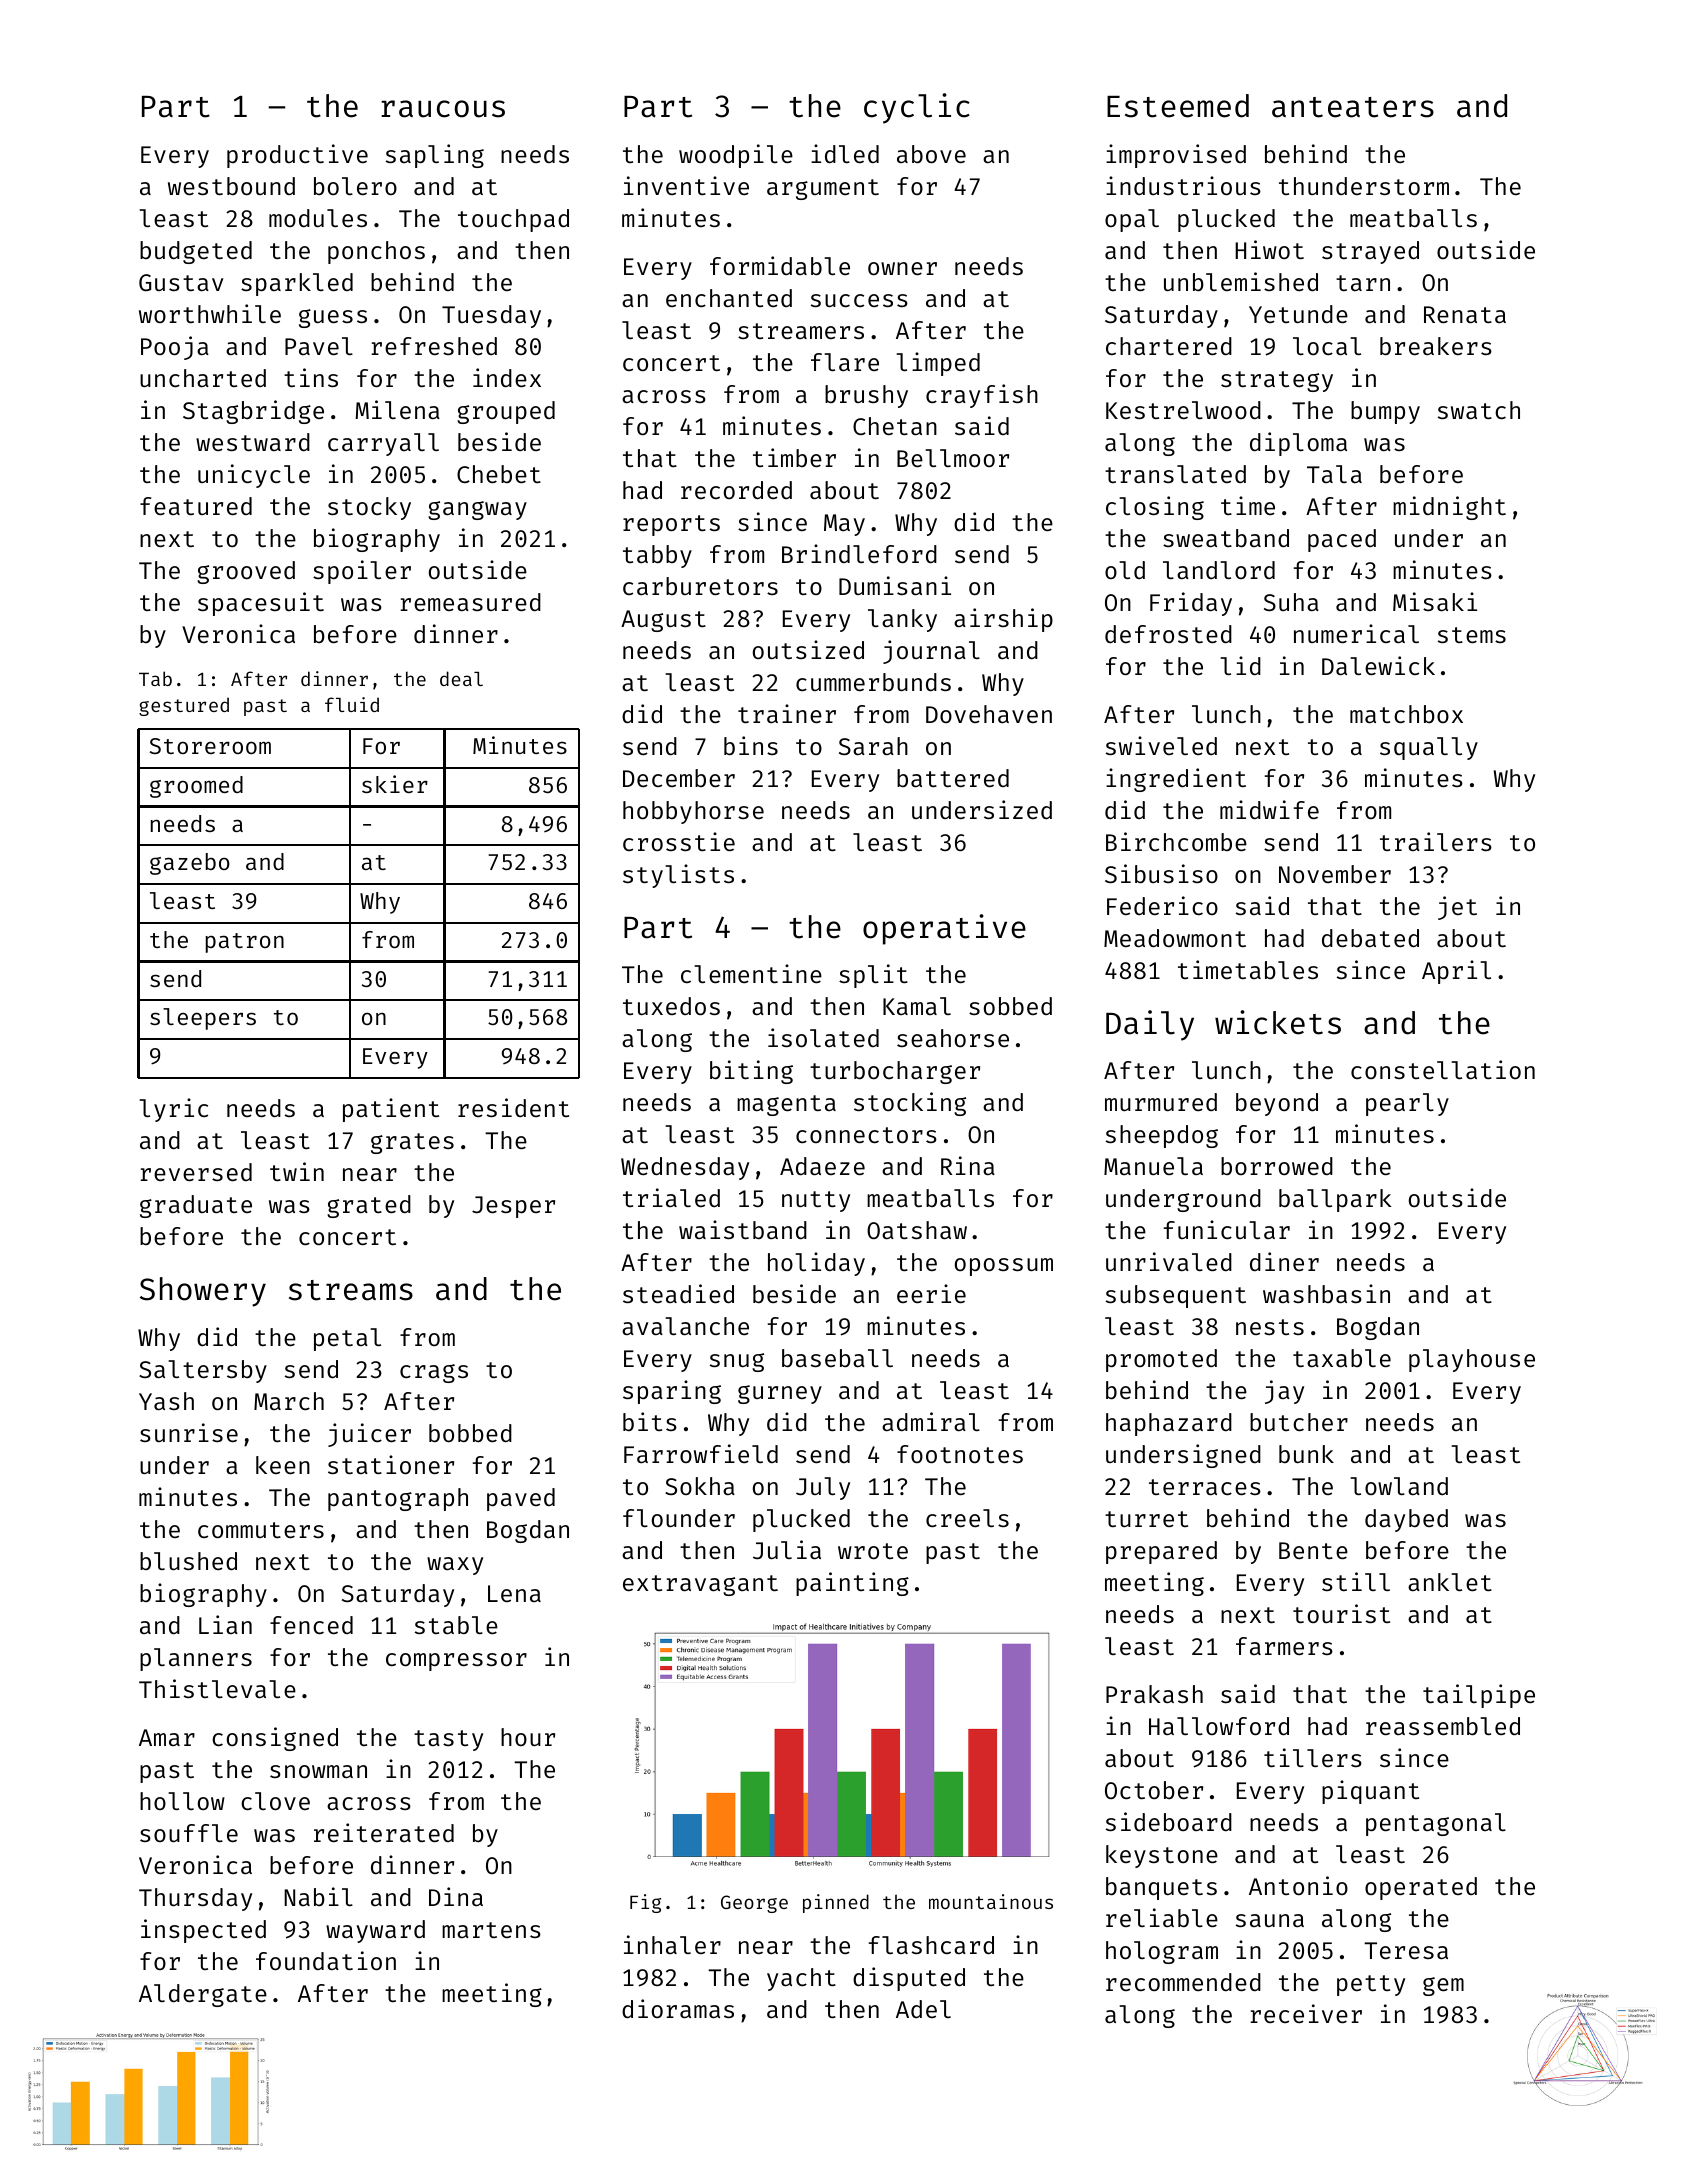  What do you see at coordinates (967, 1518) in the screenshot?
I see `creels` at bounding box center [967, 1518].
